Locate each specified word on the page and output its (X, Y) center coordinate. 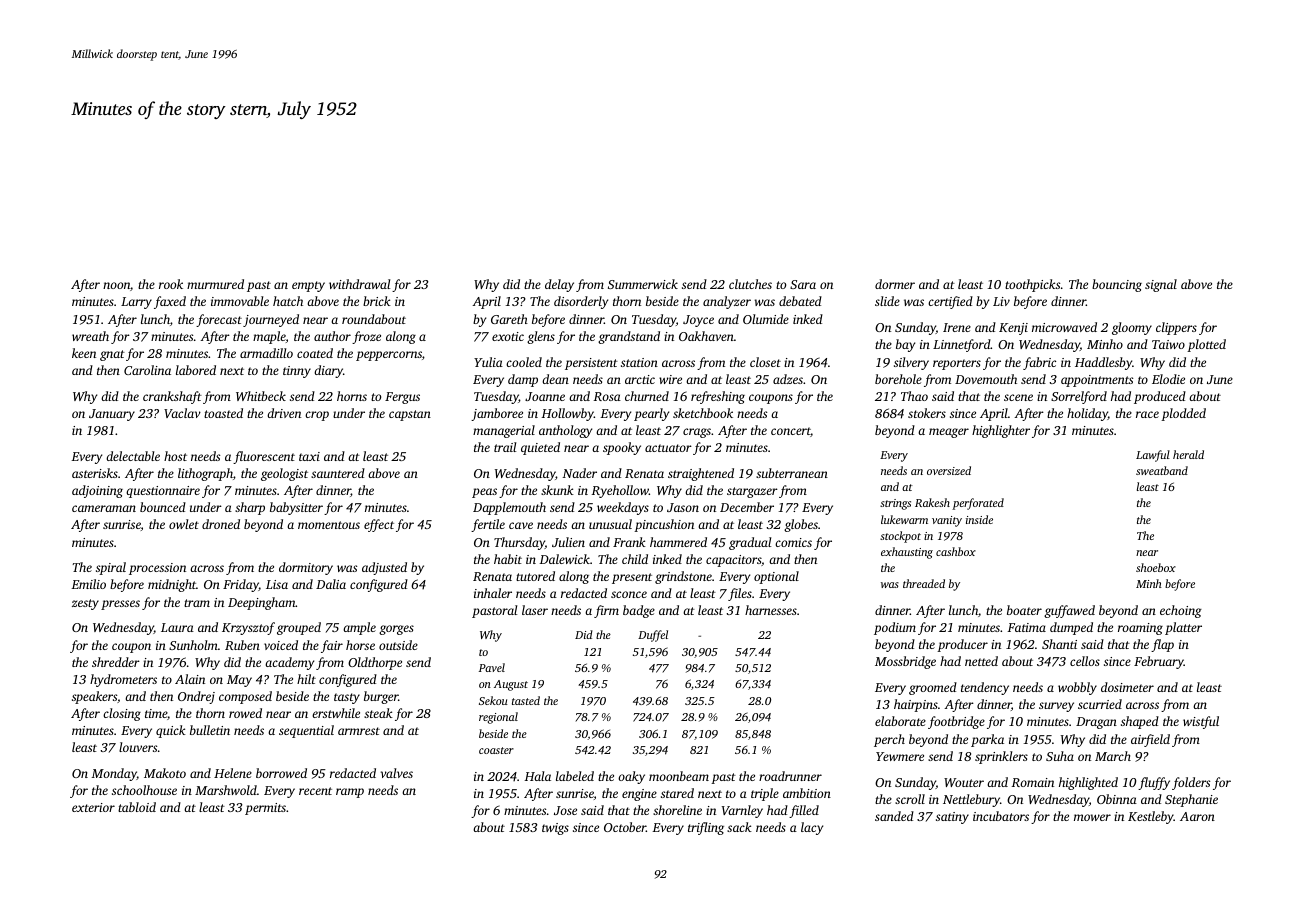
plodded (1183, 414)
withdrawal (359, 284)
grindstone (683, 577)
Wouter (964, 782)
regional (498, 718)
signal (1161, 285)
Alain (190, 679)
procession (157, 569)
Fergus (402, 398)
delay (559, 285)
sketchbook (703, 413)
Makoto (165, 773)
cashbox (956, 551)
